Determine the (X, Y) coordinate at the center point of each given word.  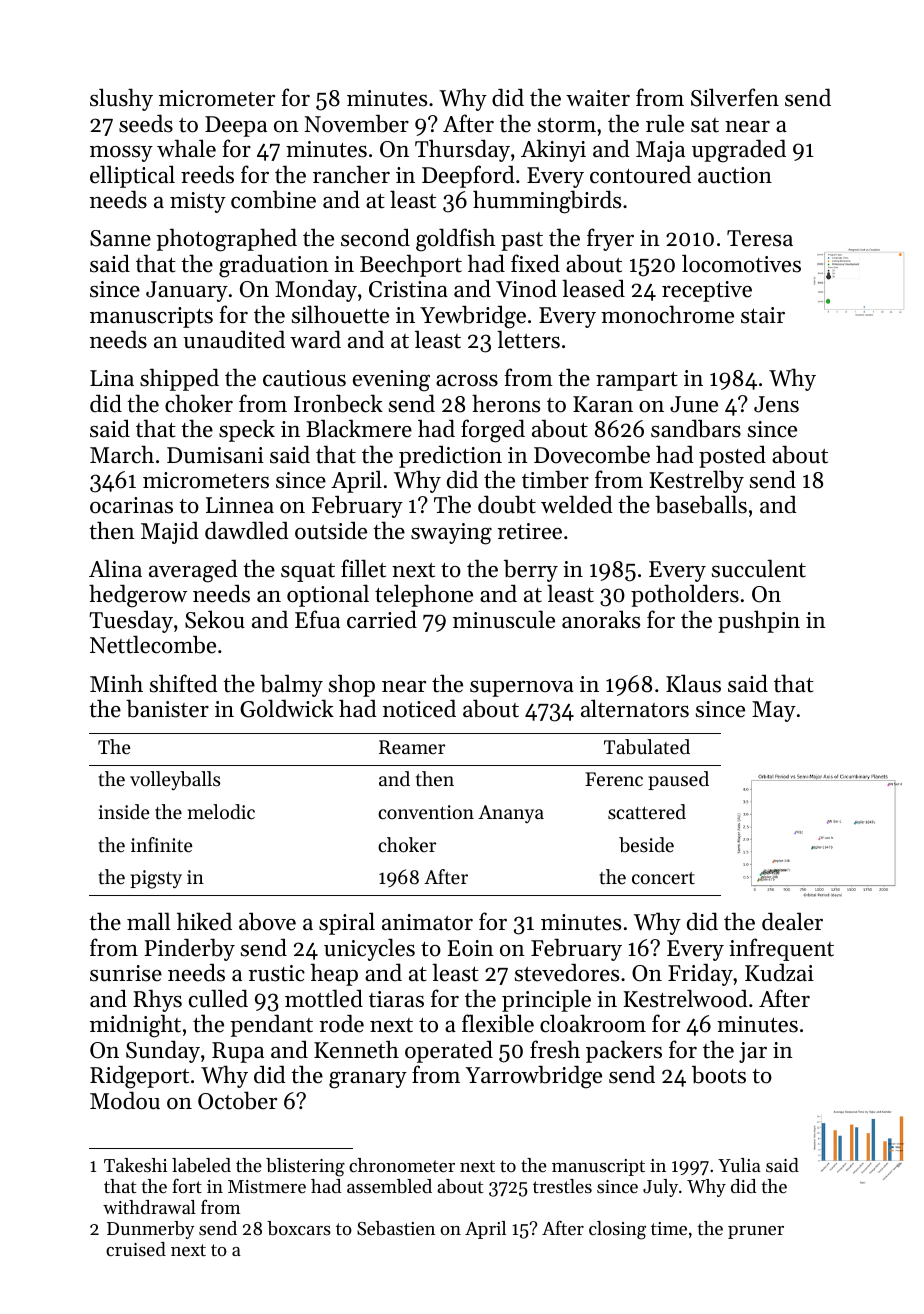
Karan (603, 404)
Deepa (236, 126)
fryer (610, 239)
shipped (179, 379)
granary (368, 1080)
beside (646, 845)
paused (678, 780)
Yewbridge (473, 317)
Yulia (739, 1165)
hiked (204, 921)
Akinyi (553, 150)
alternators (635, 708)
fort (187, 1186)
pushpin (759, 621)
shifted (184, 683)
